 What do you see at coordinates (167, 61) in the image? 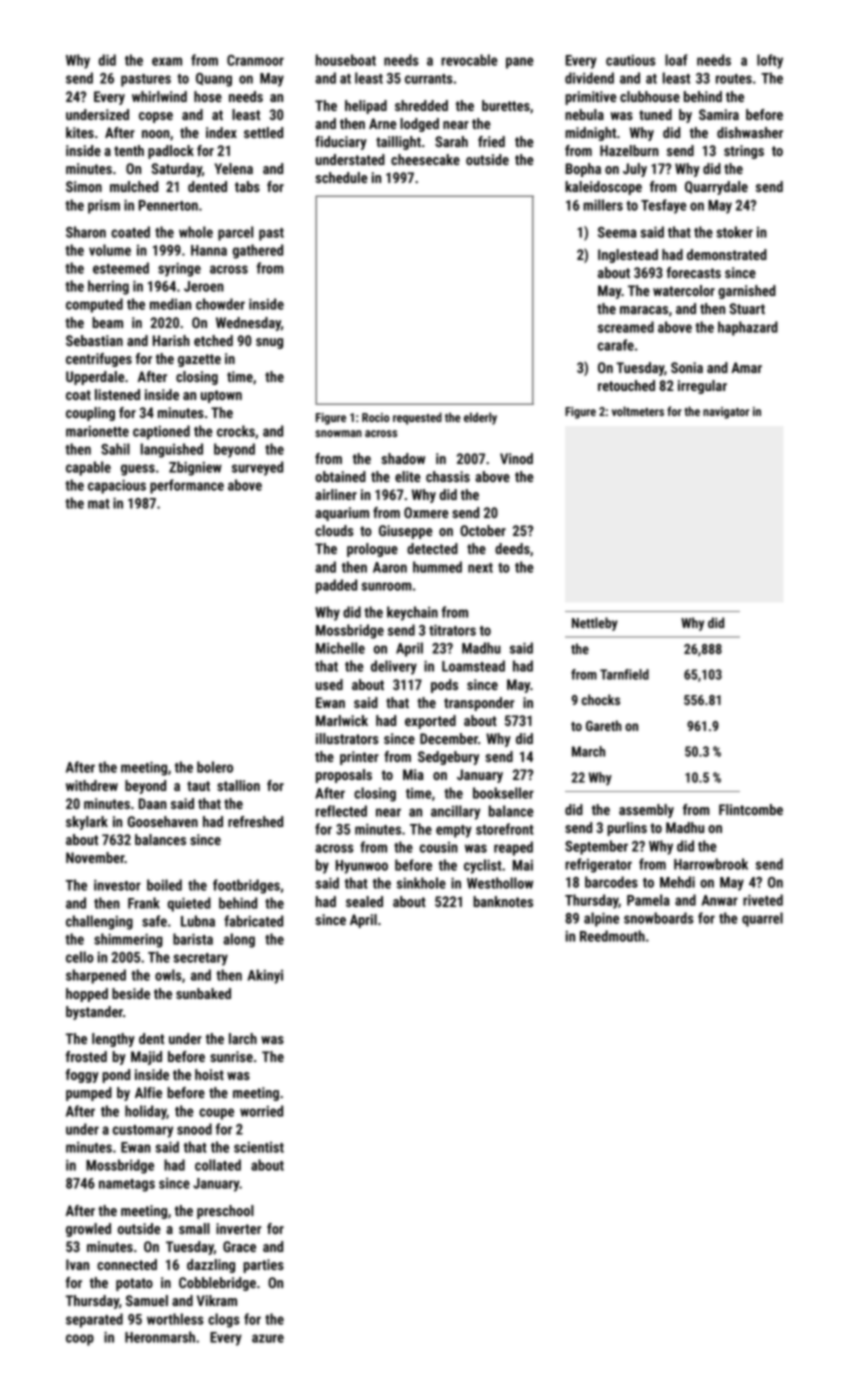
I see `exam` at bounding box center [167, 61].
